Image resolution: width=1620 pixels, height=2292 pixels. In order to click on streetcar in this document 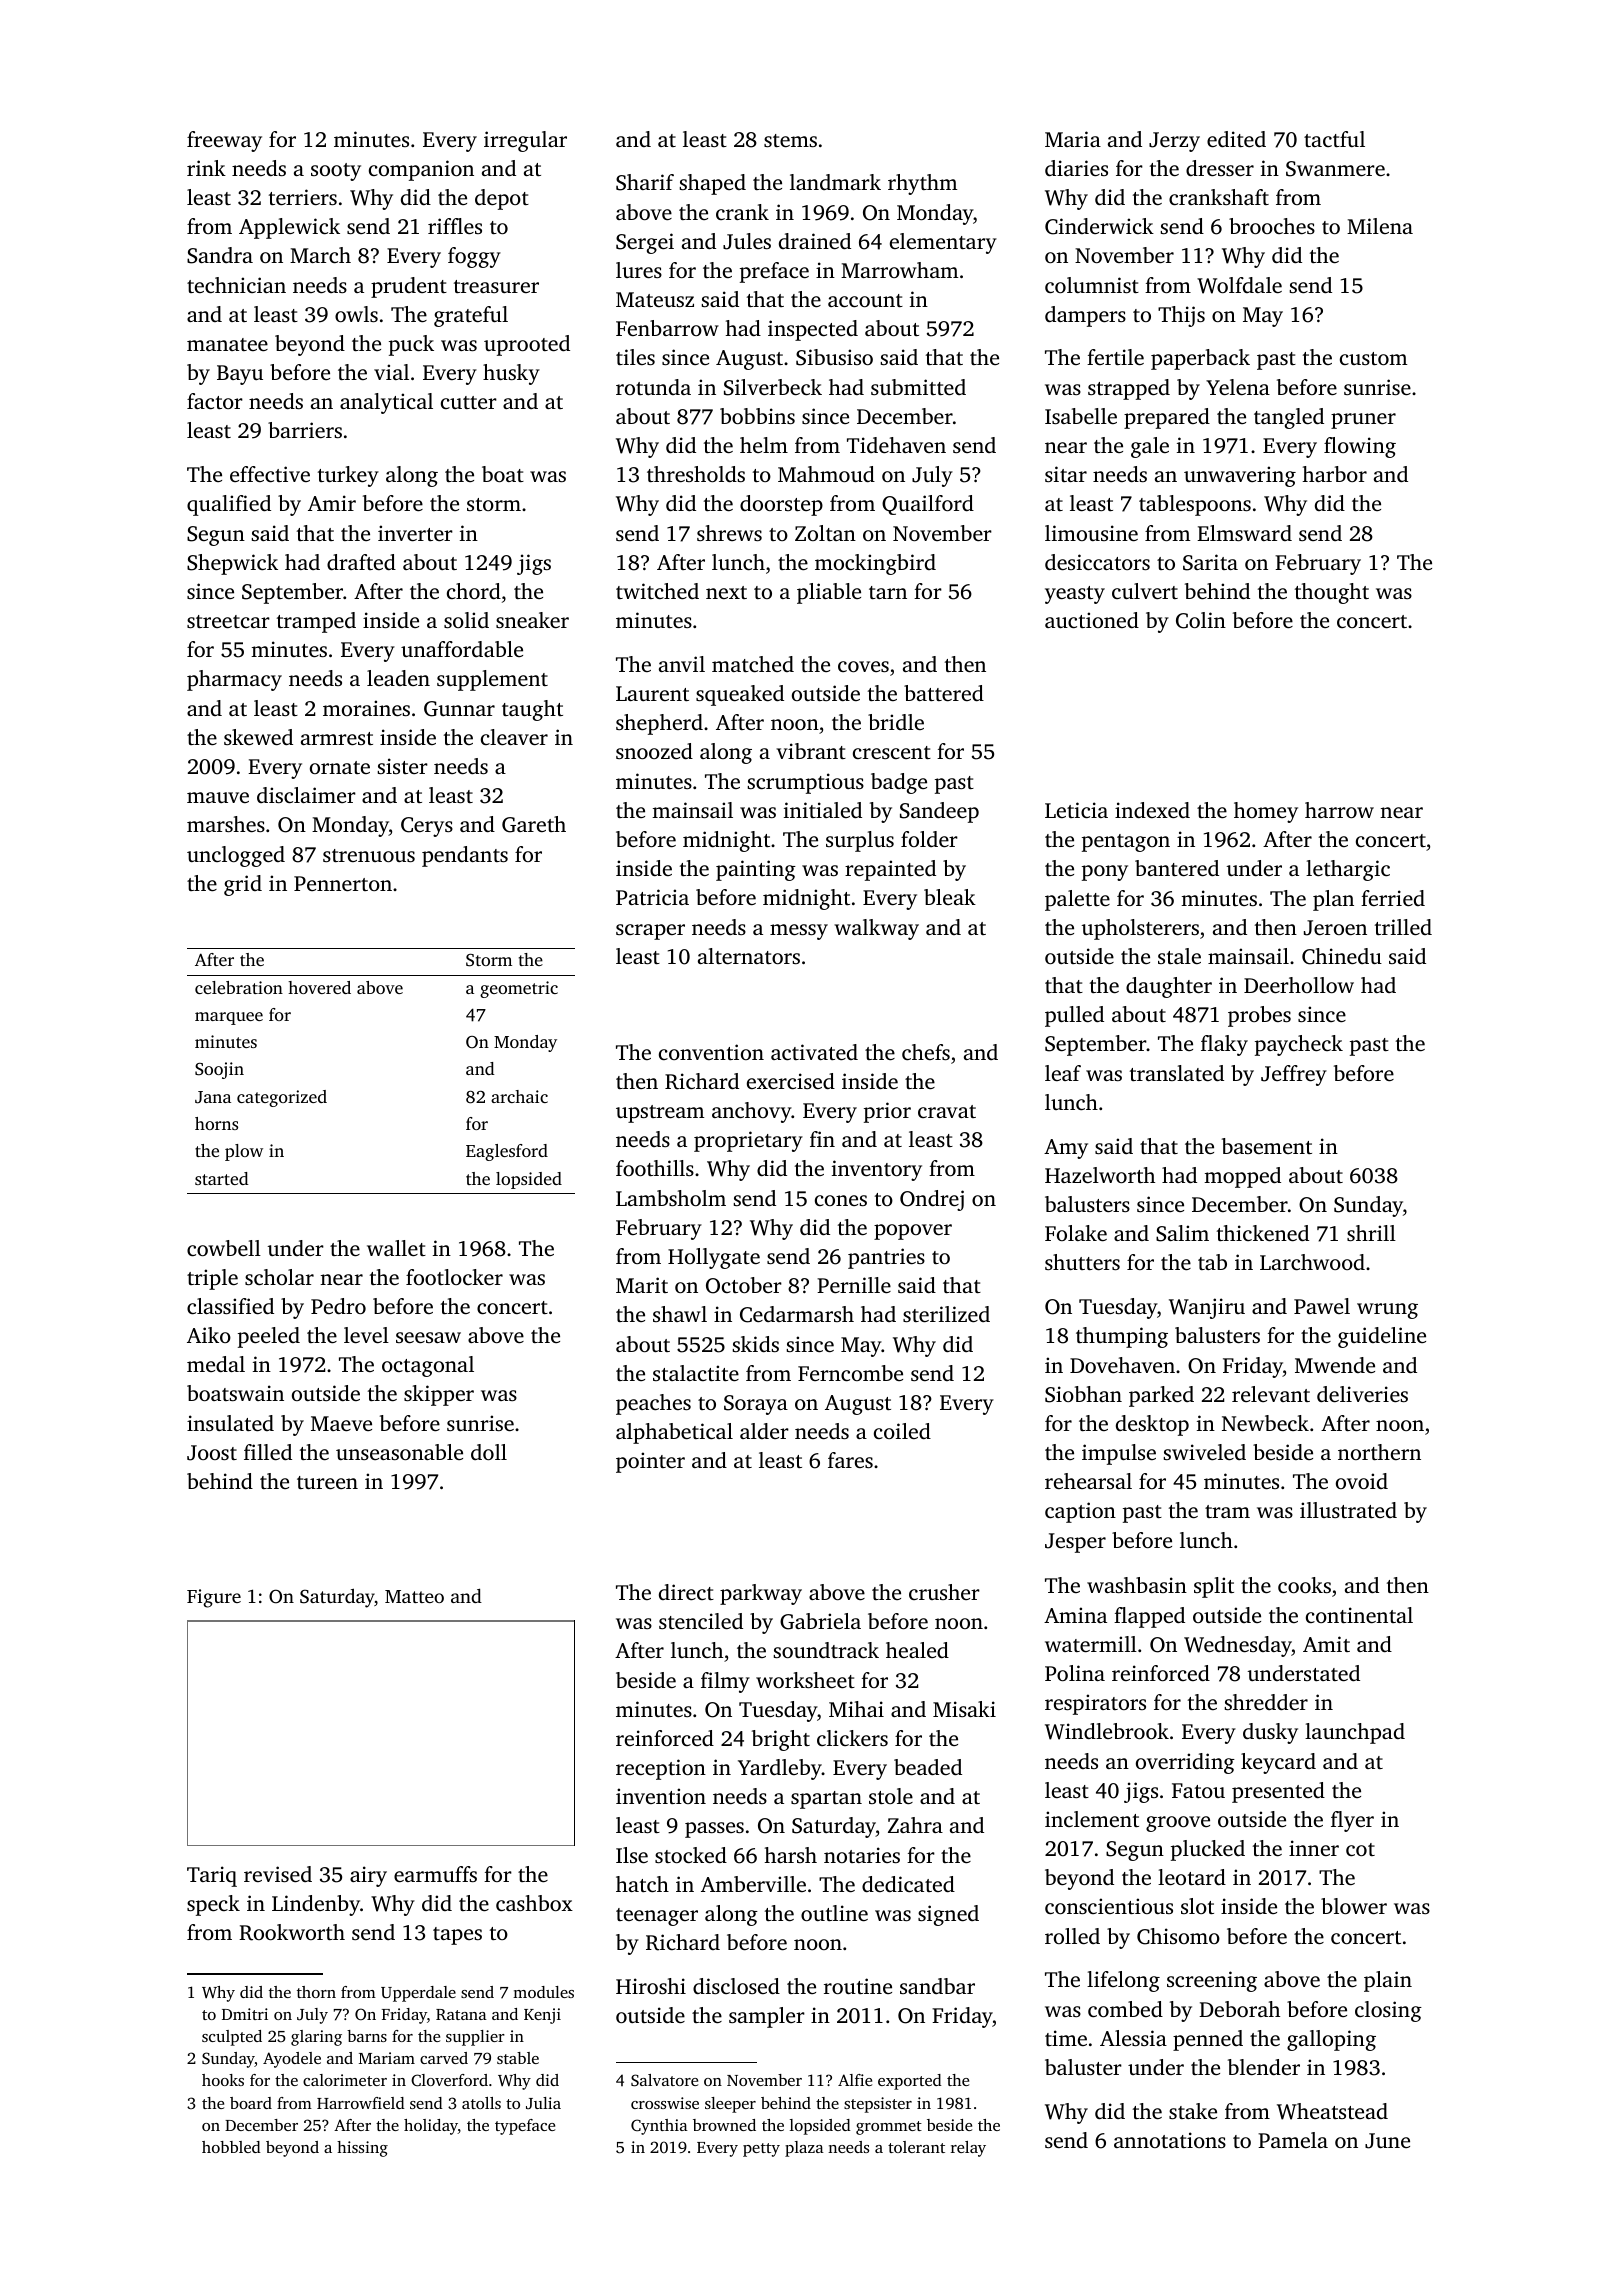, I will do `click(228, 621)`.
